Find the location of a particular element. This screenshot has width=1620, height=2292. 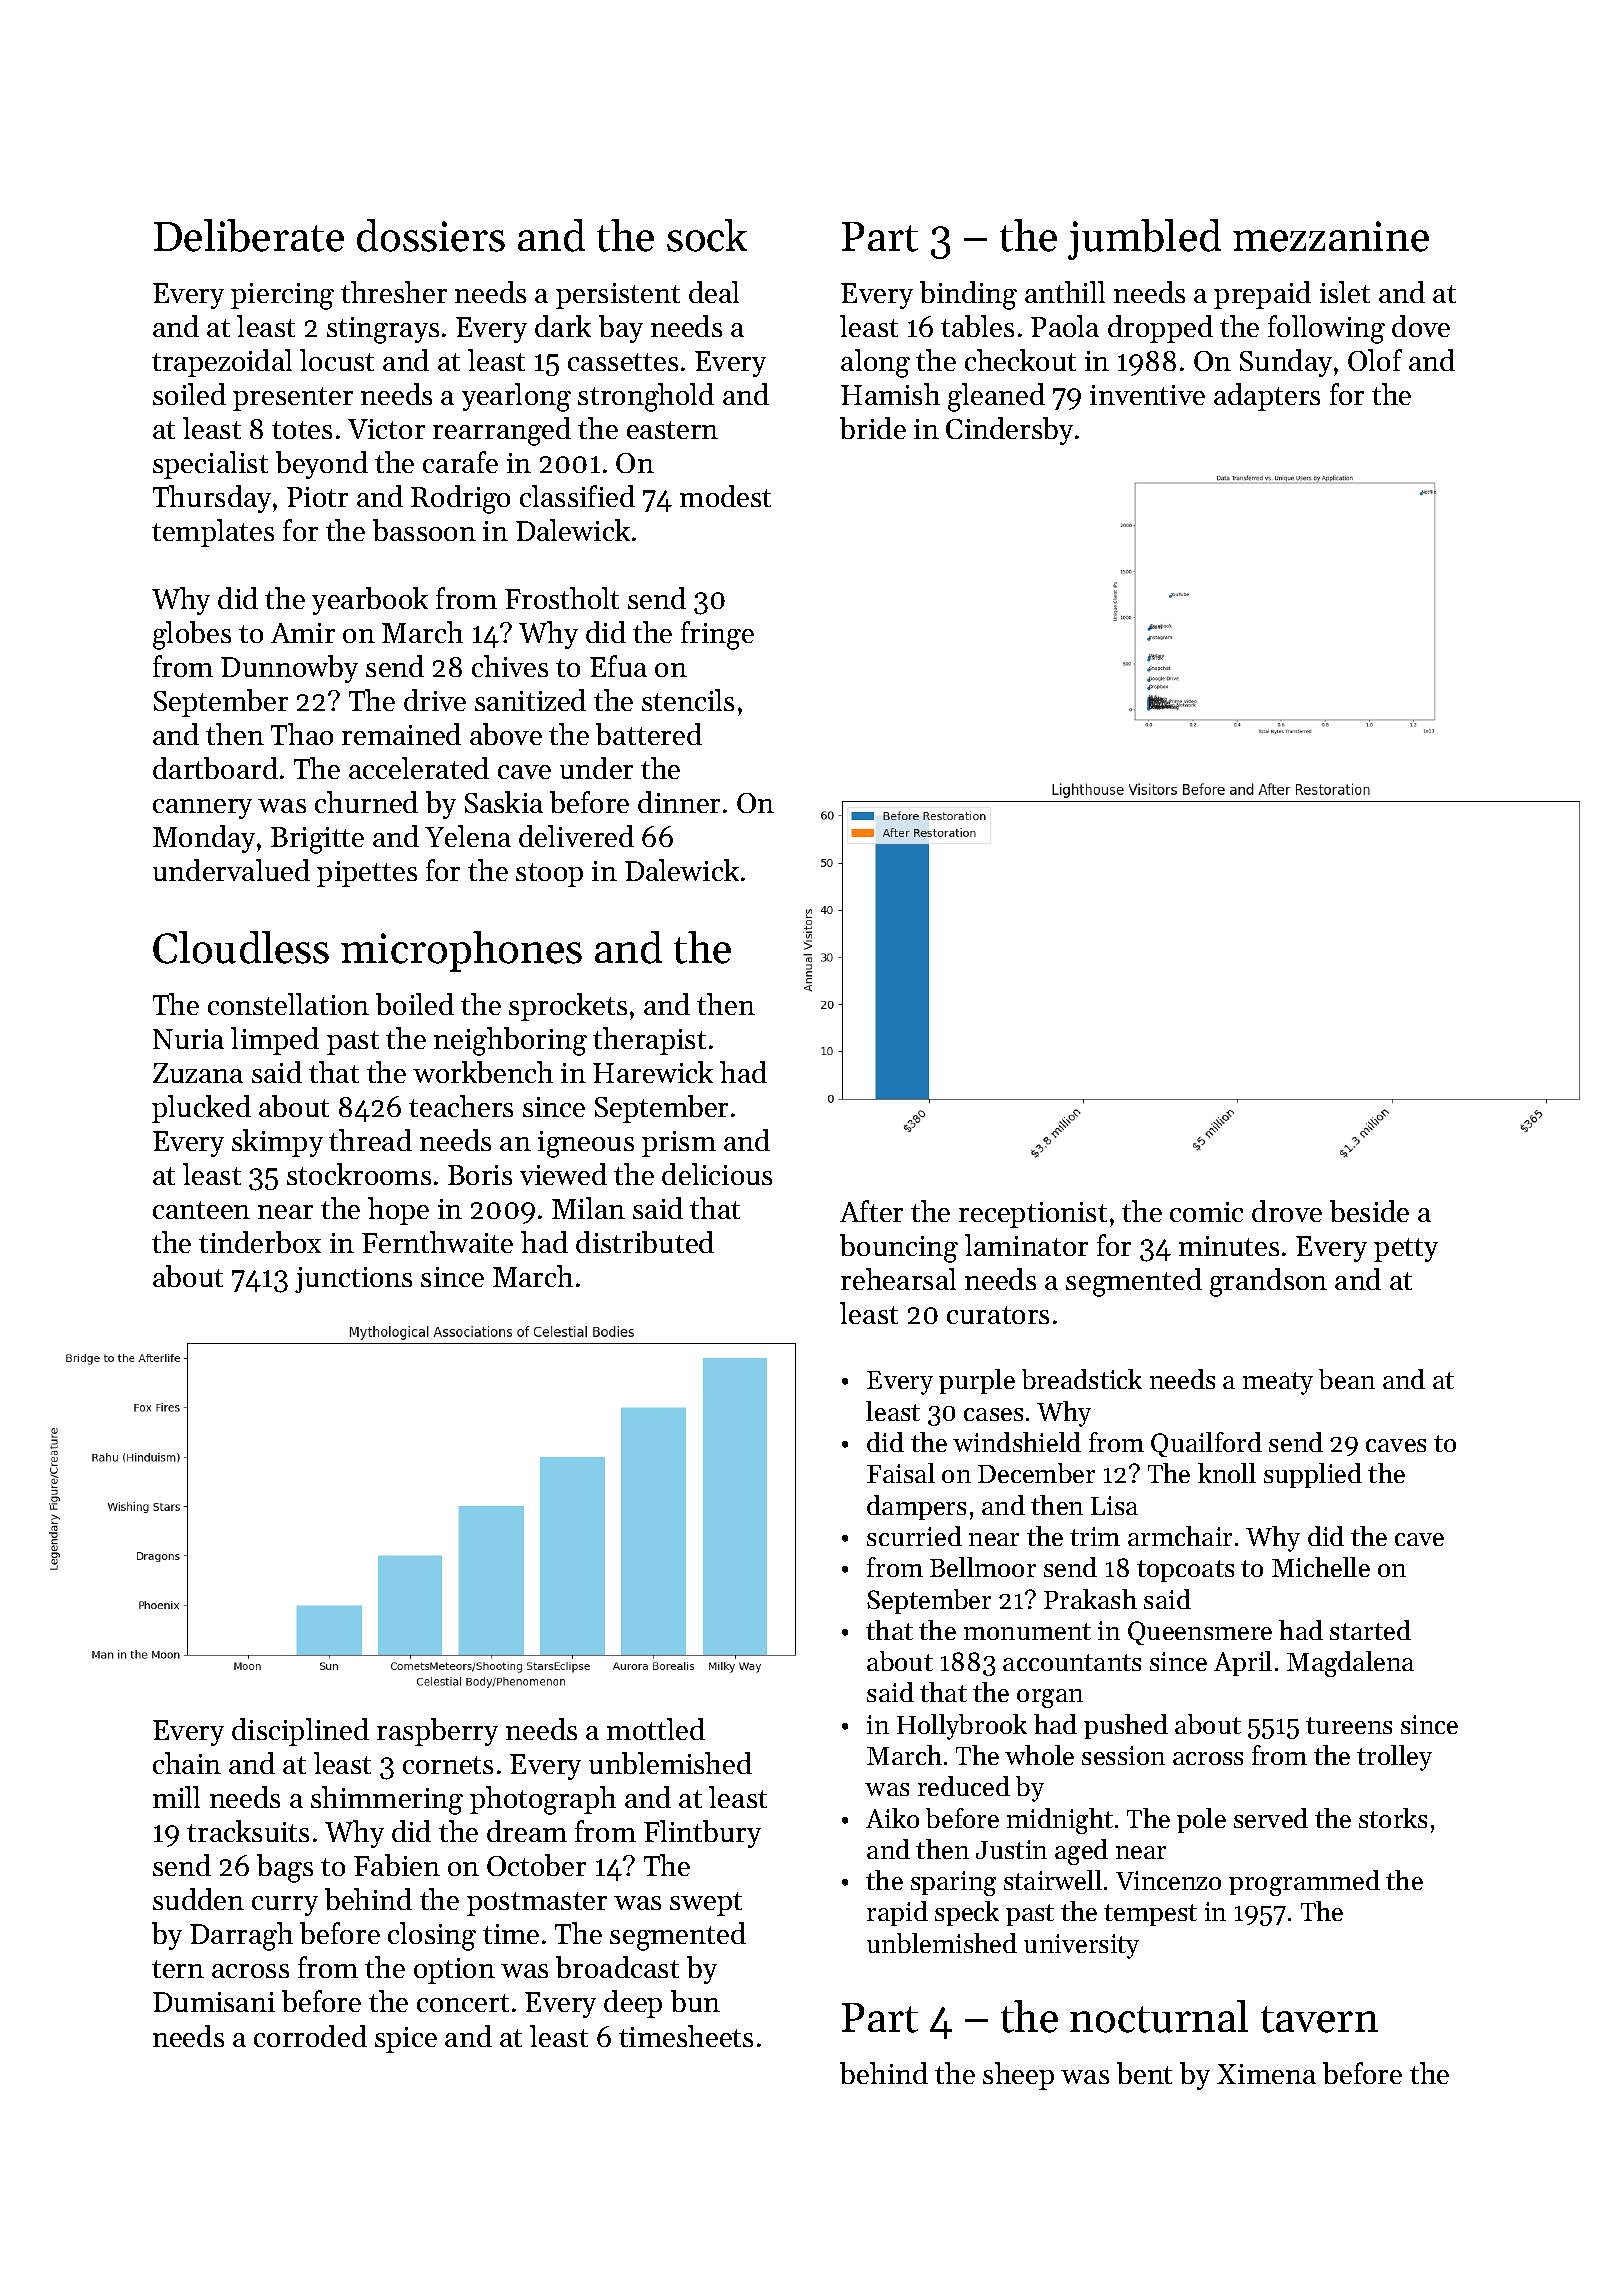

carafe is located at coordinates (460, 462).
